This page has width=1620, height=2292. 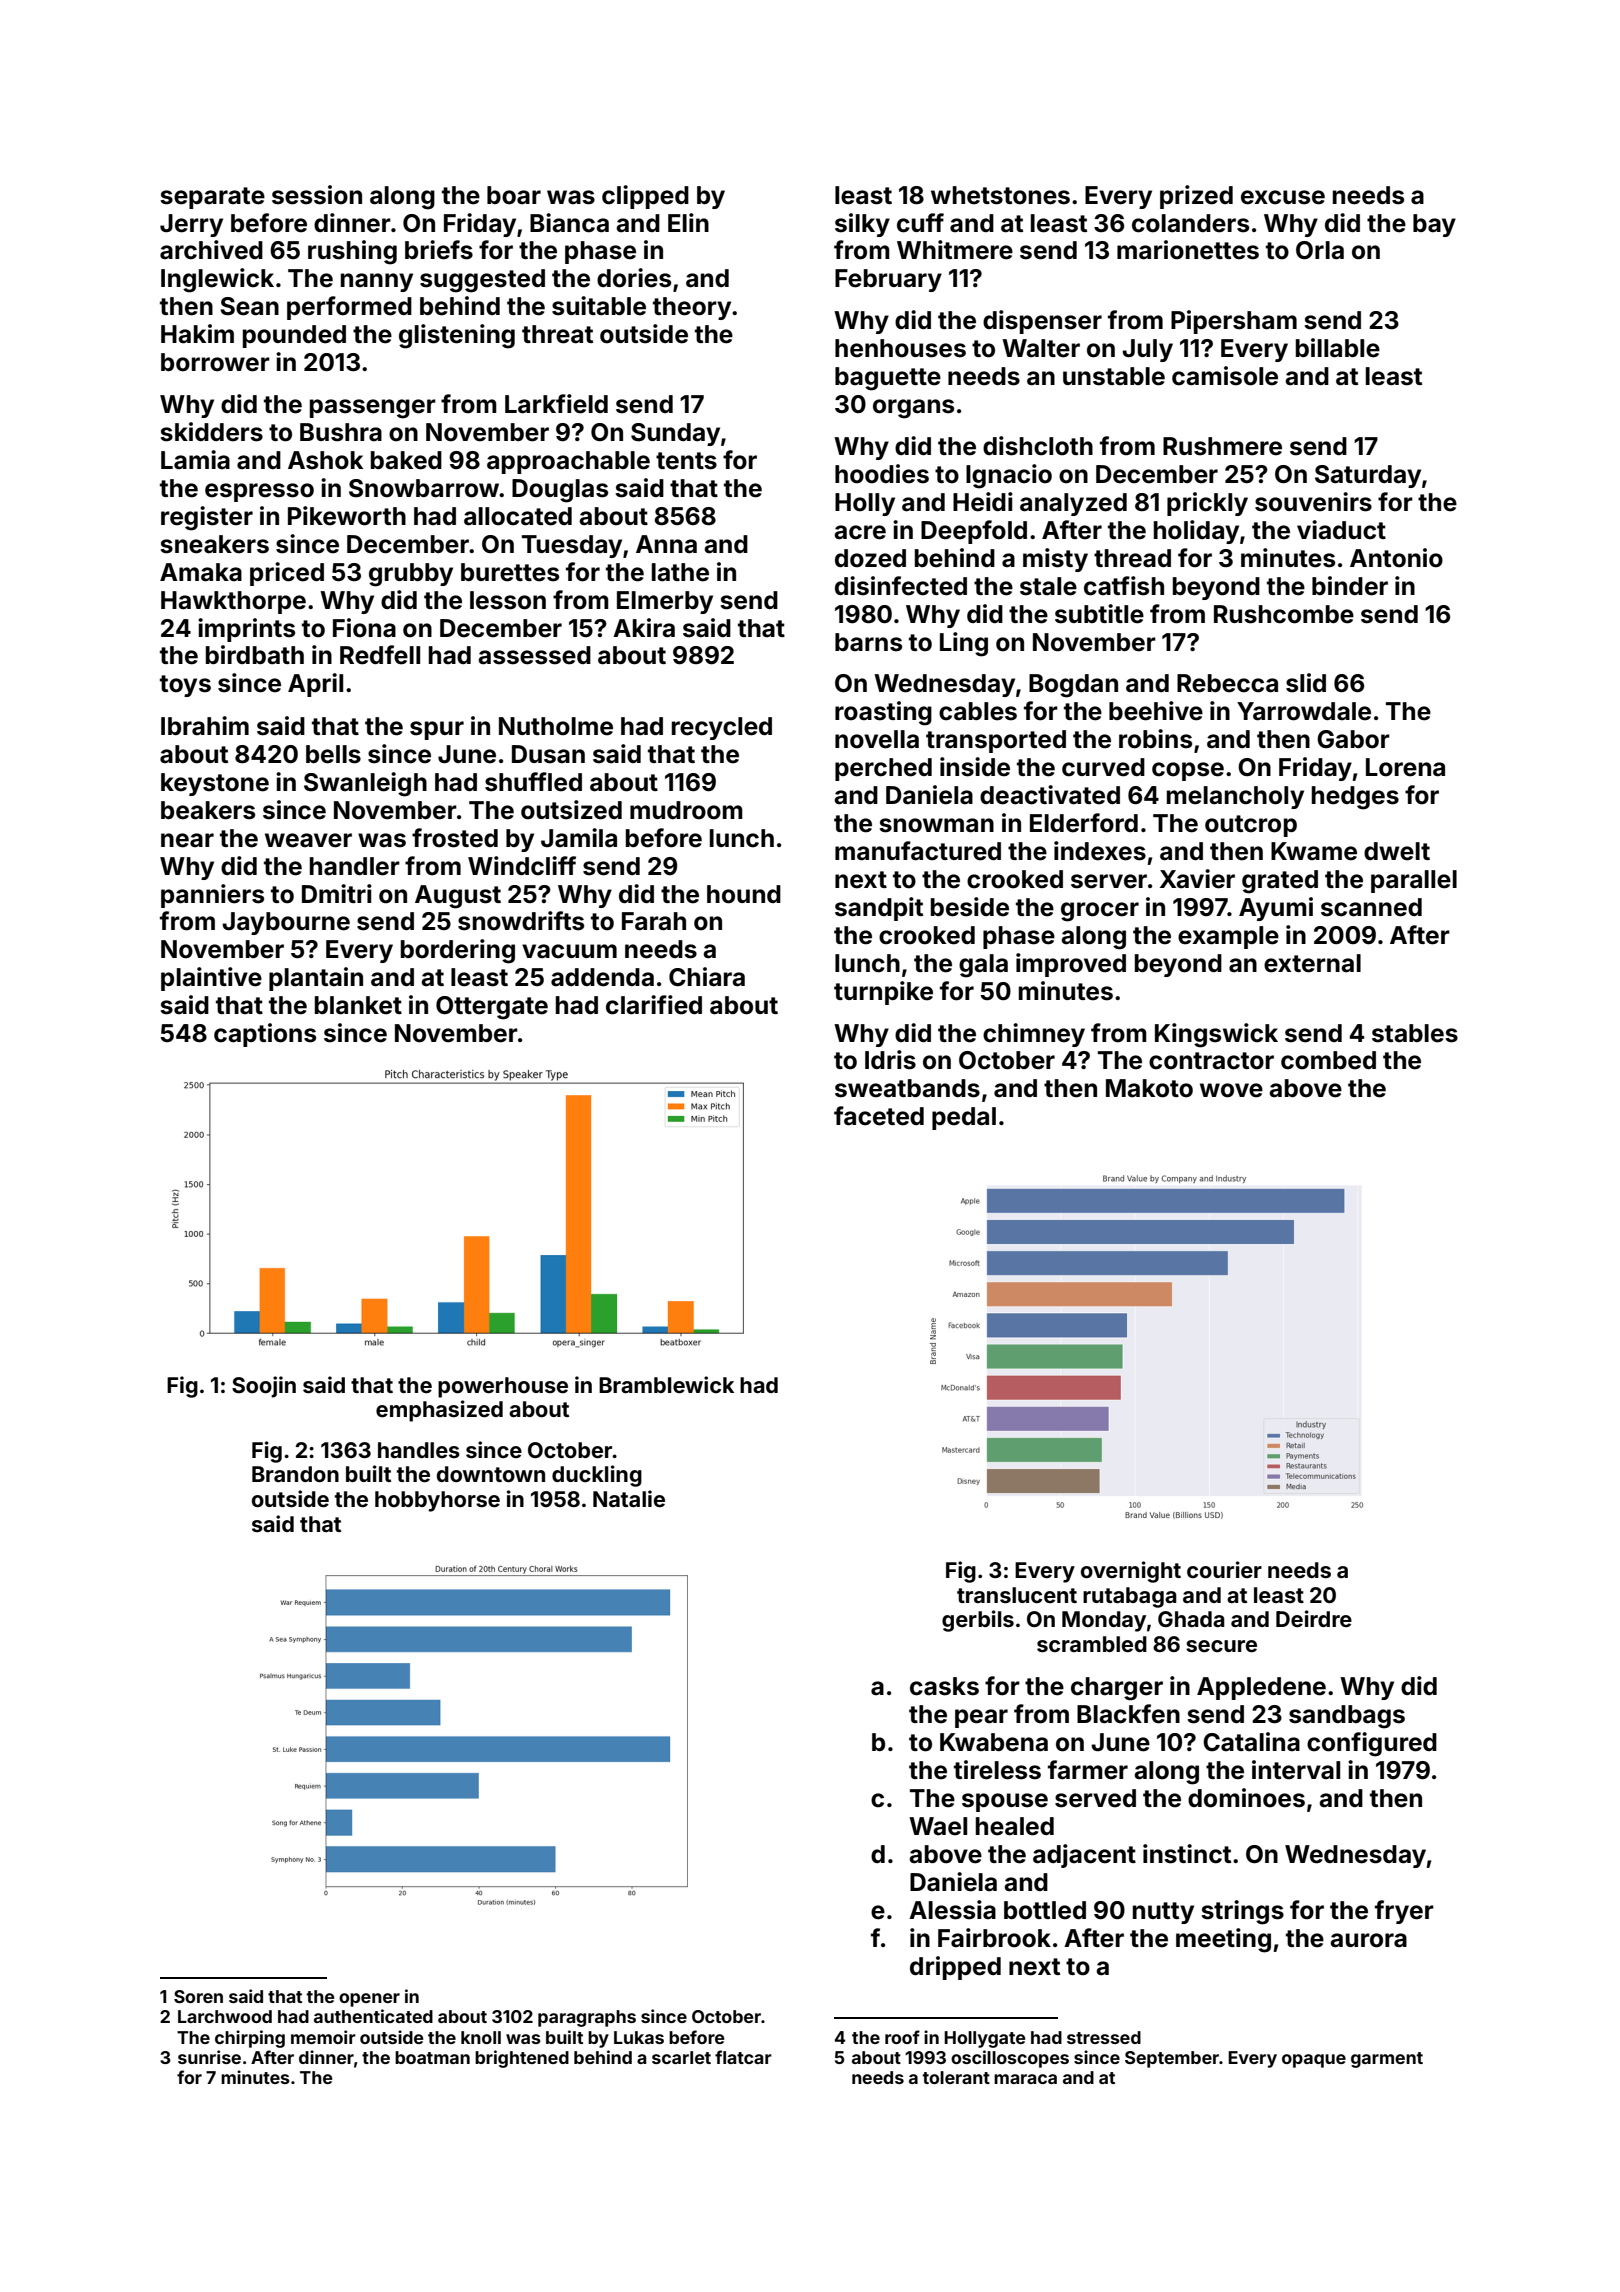 I want to click on brightened, so click(x=522, y=2059).
